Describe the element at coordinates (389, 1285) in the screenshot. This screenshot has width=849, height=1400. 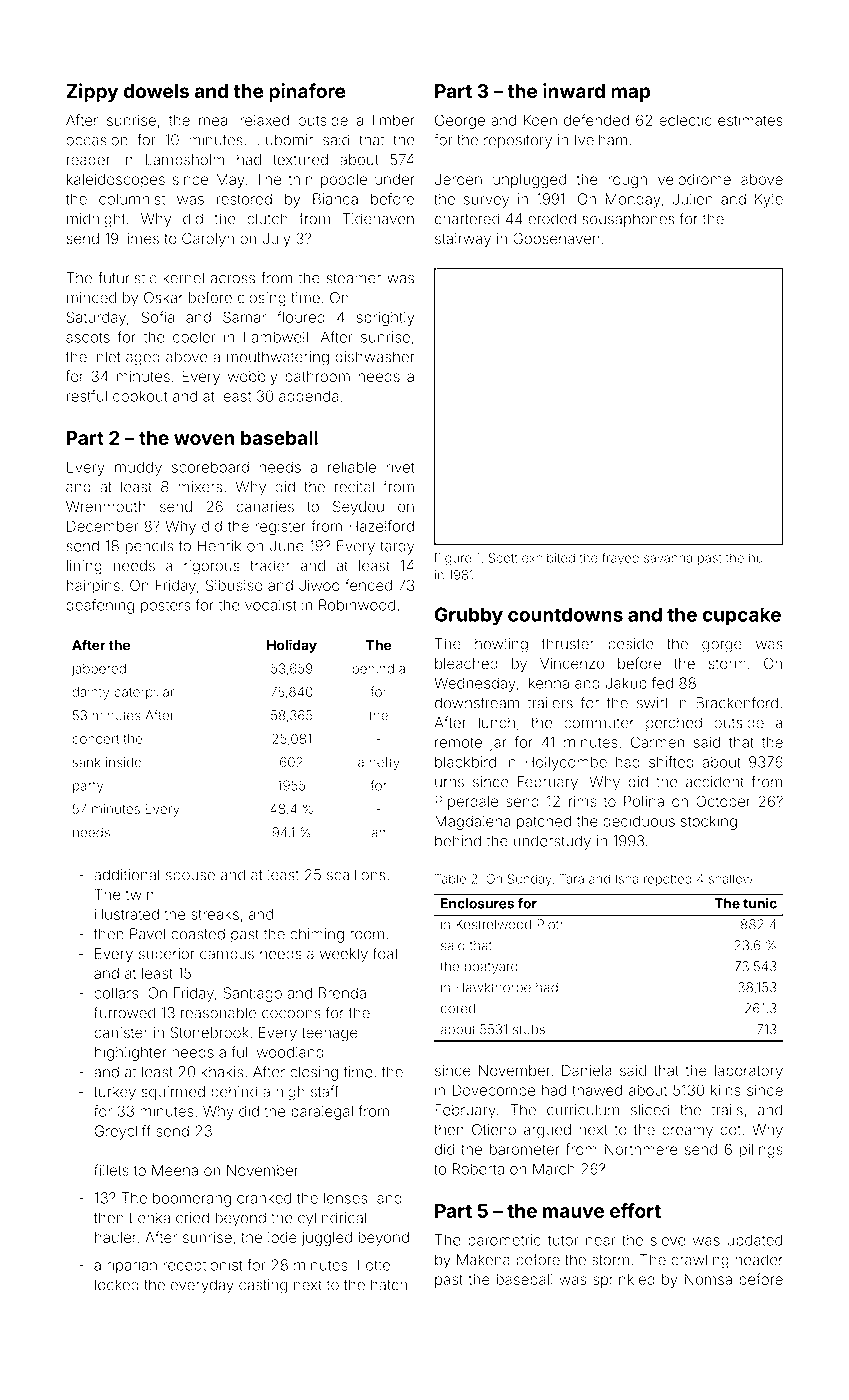
I see `hatch` at that location.
